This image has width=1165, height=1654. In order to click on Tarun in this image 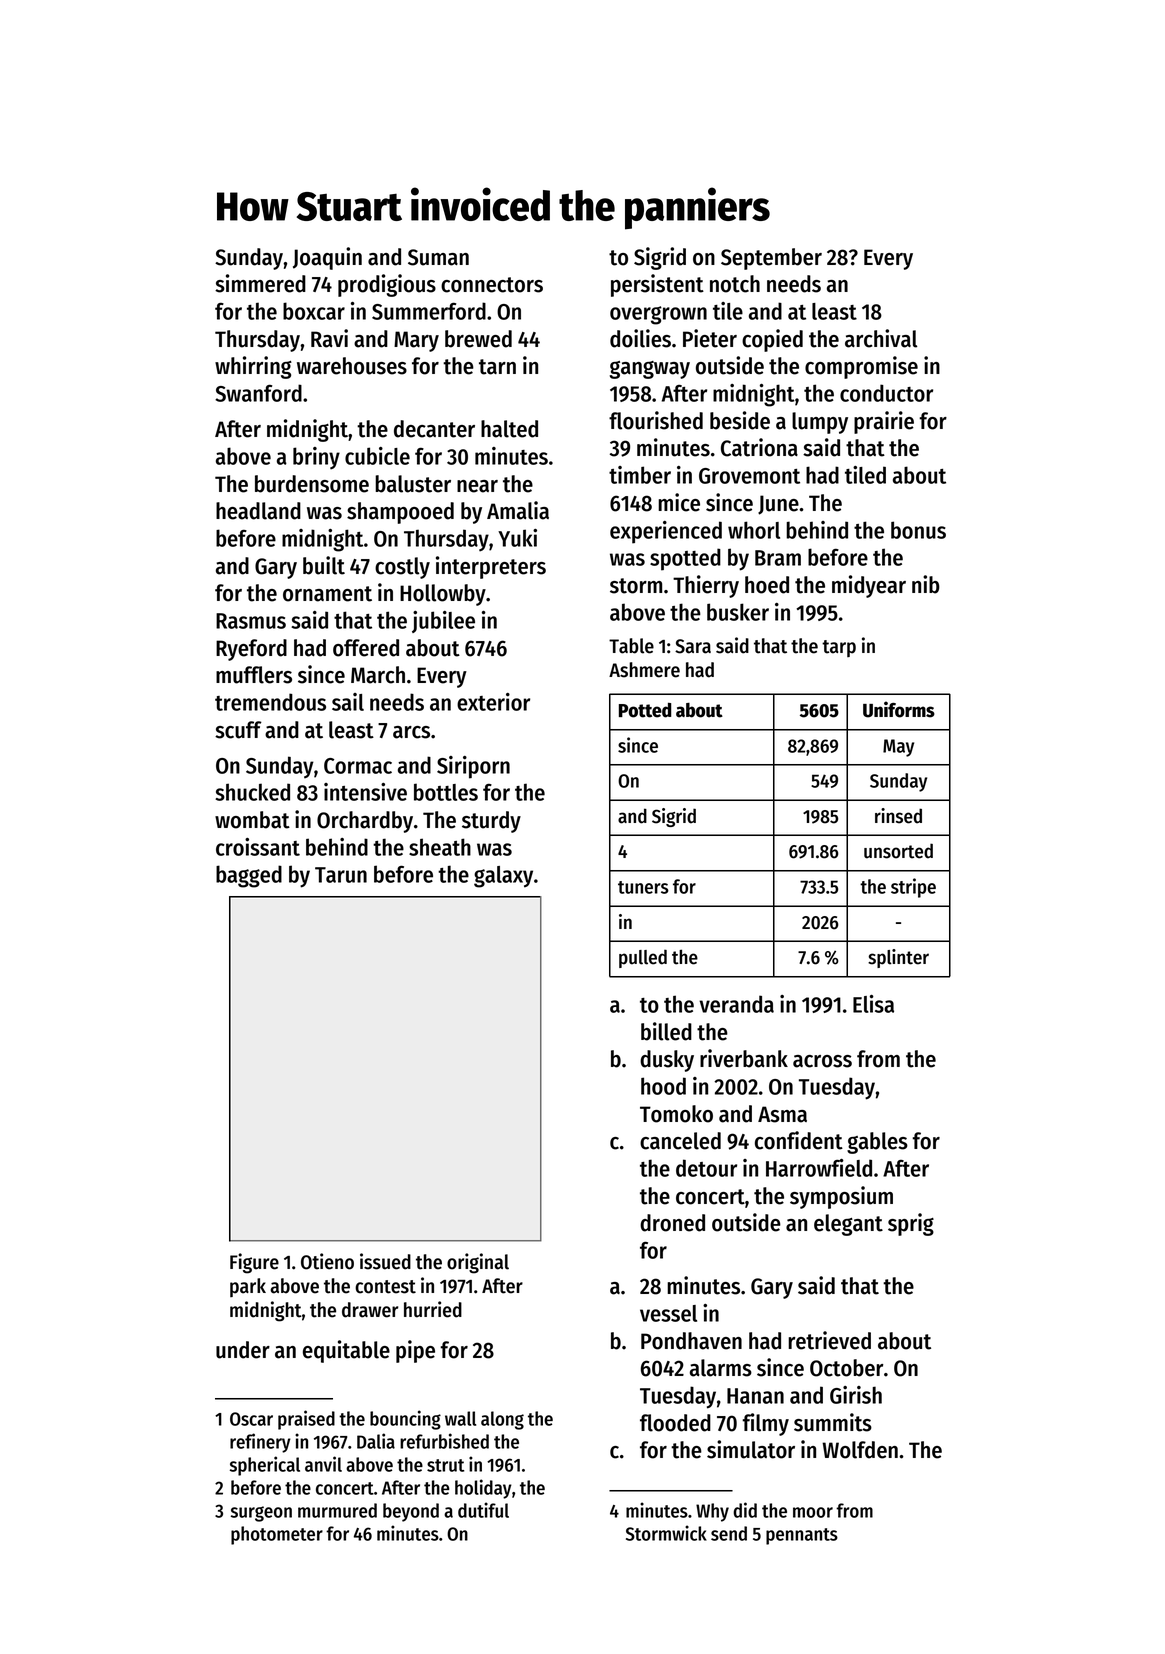, I will do `click(341, 875)`.
